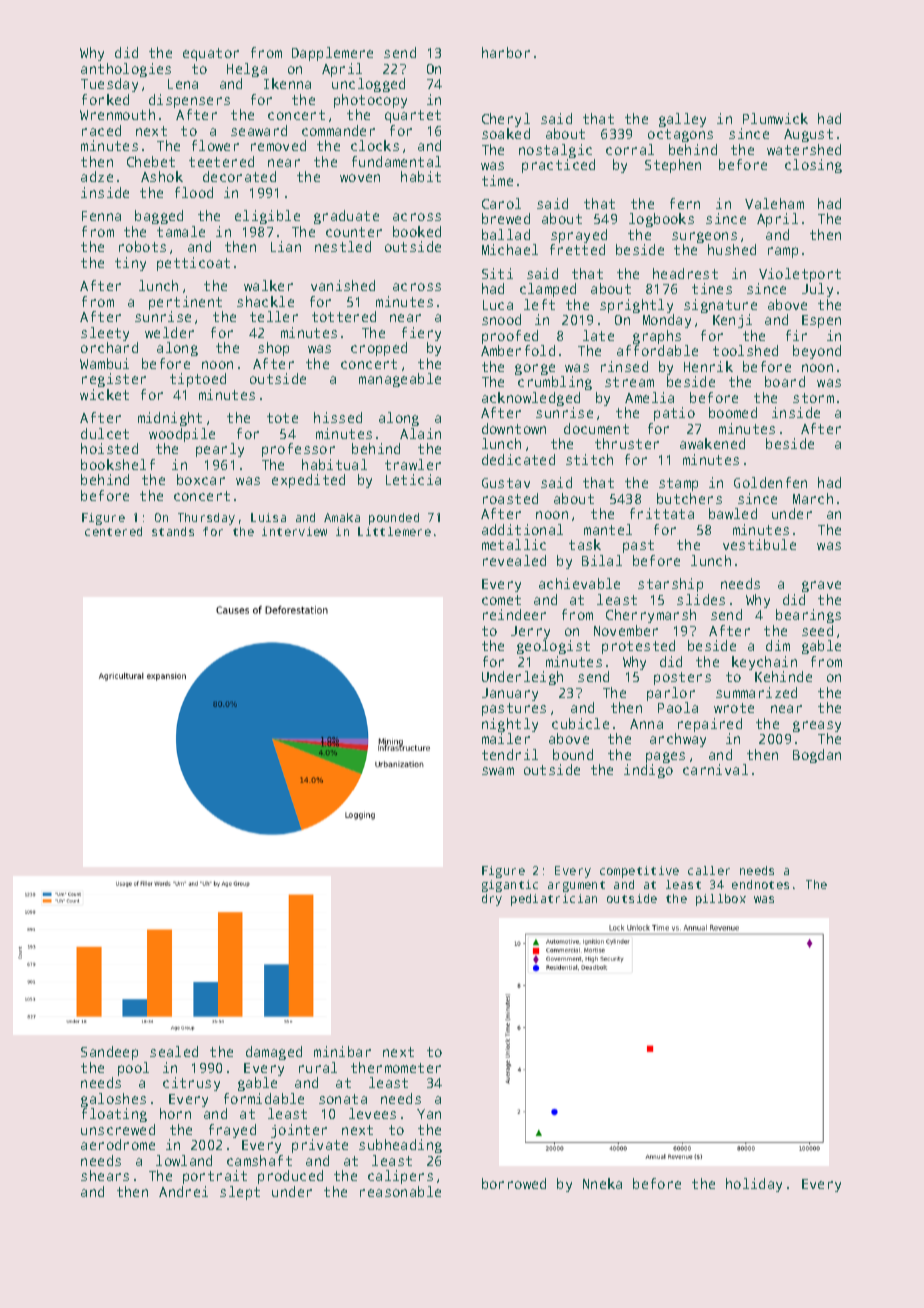 This screenshot has height=1308, width=924. I want to click on dedicated, so click(518, 459).
